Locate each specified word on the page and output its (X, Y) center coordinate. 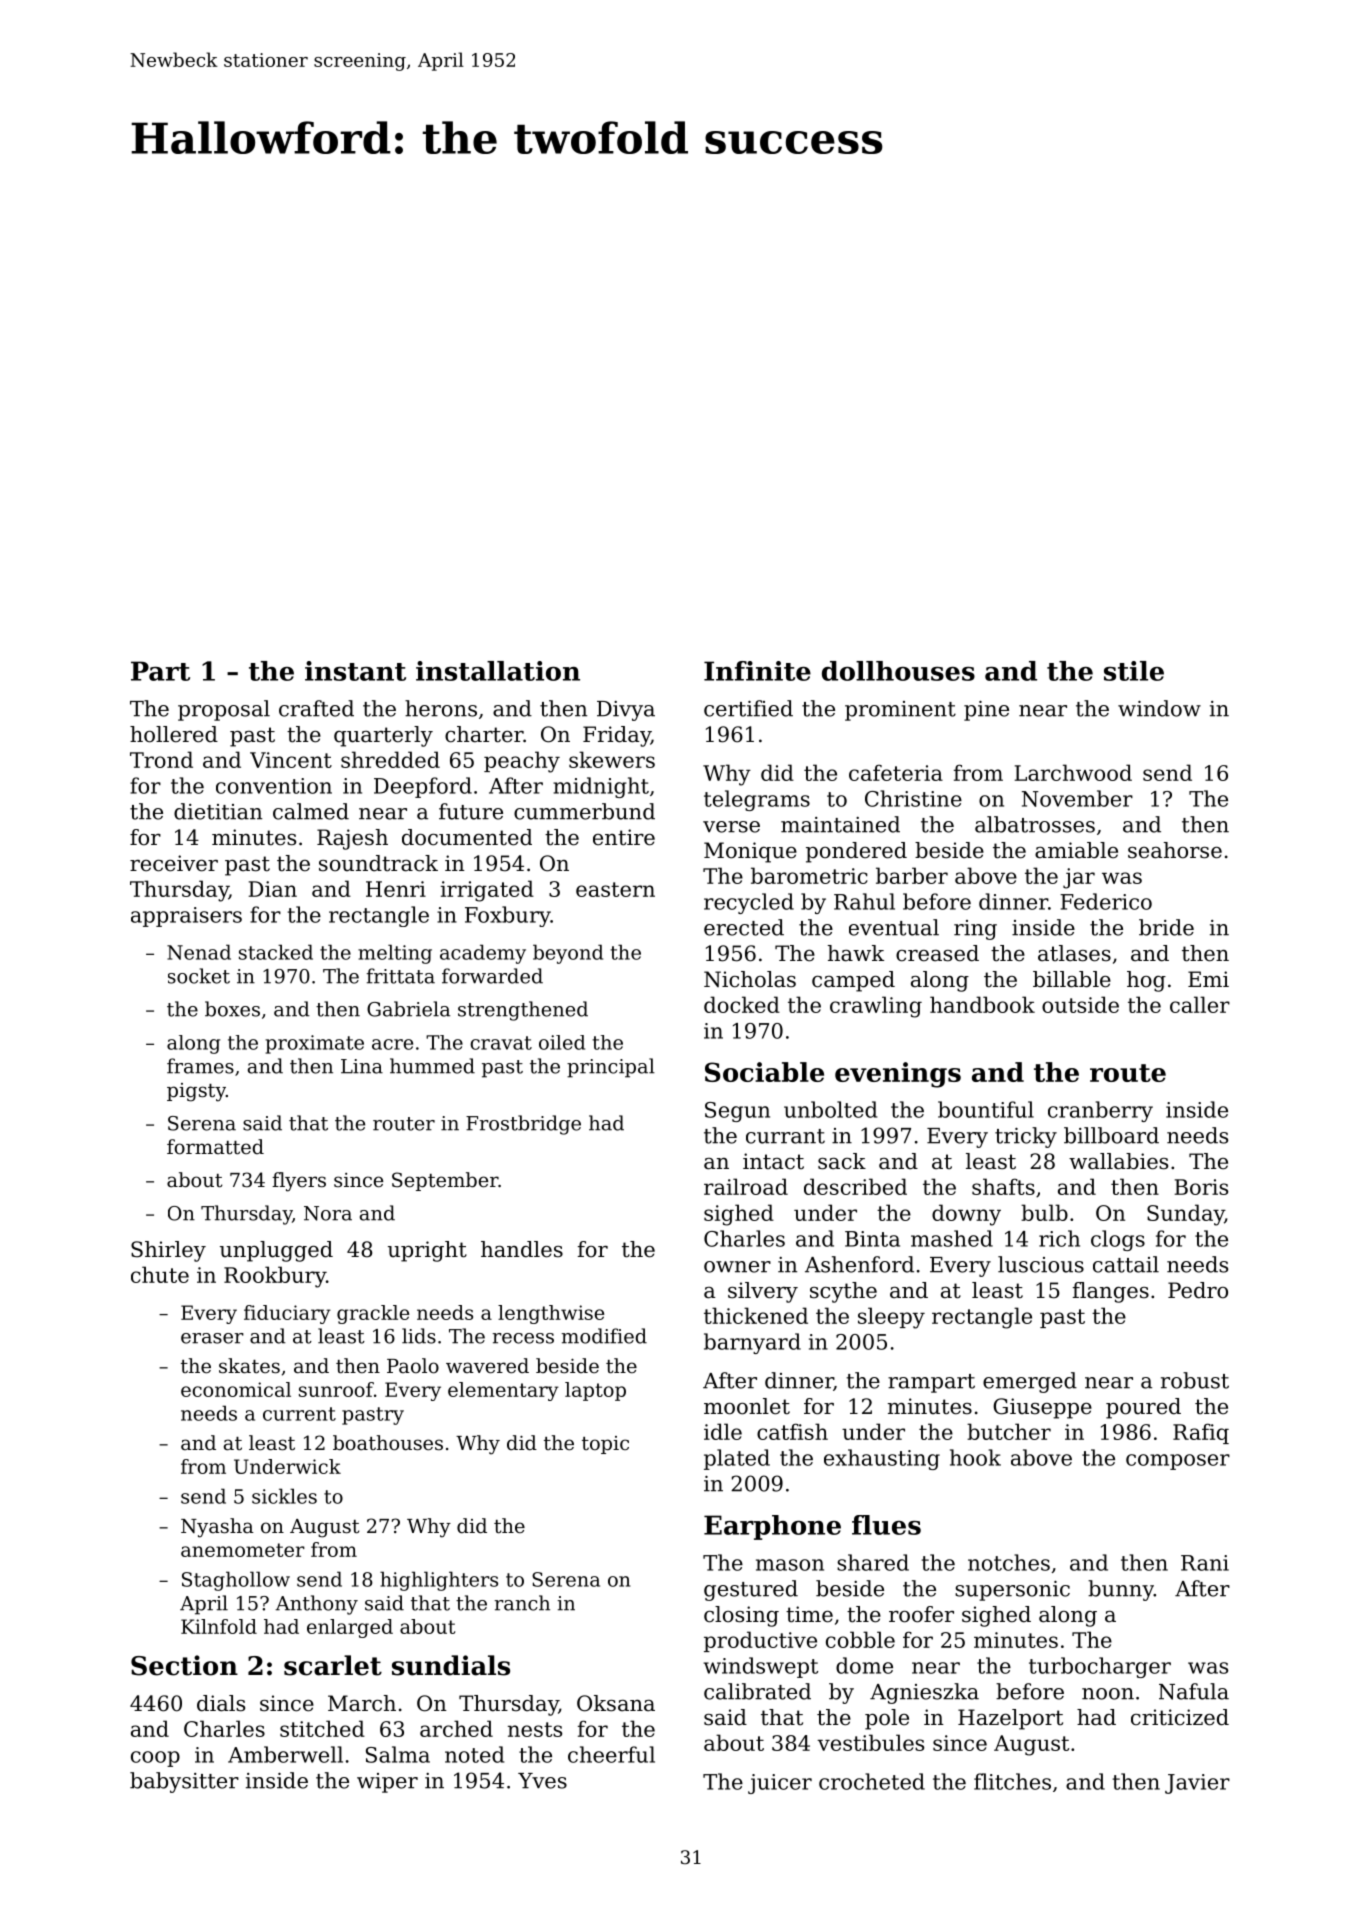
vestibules (870, 1742)
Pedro (1198, 1290)
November (1077, 798)
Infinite (757, 671)
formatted (215, 1147)
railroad (746, 1186)
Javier (1197, 1784)
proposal (224, 710)
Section (184, 1665)
